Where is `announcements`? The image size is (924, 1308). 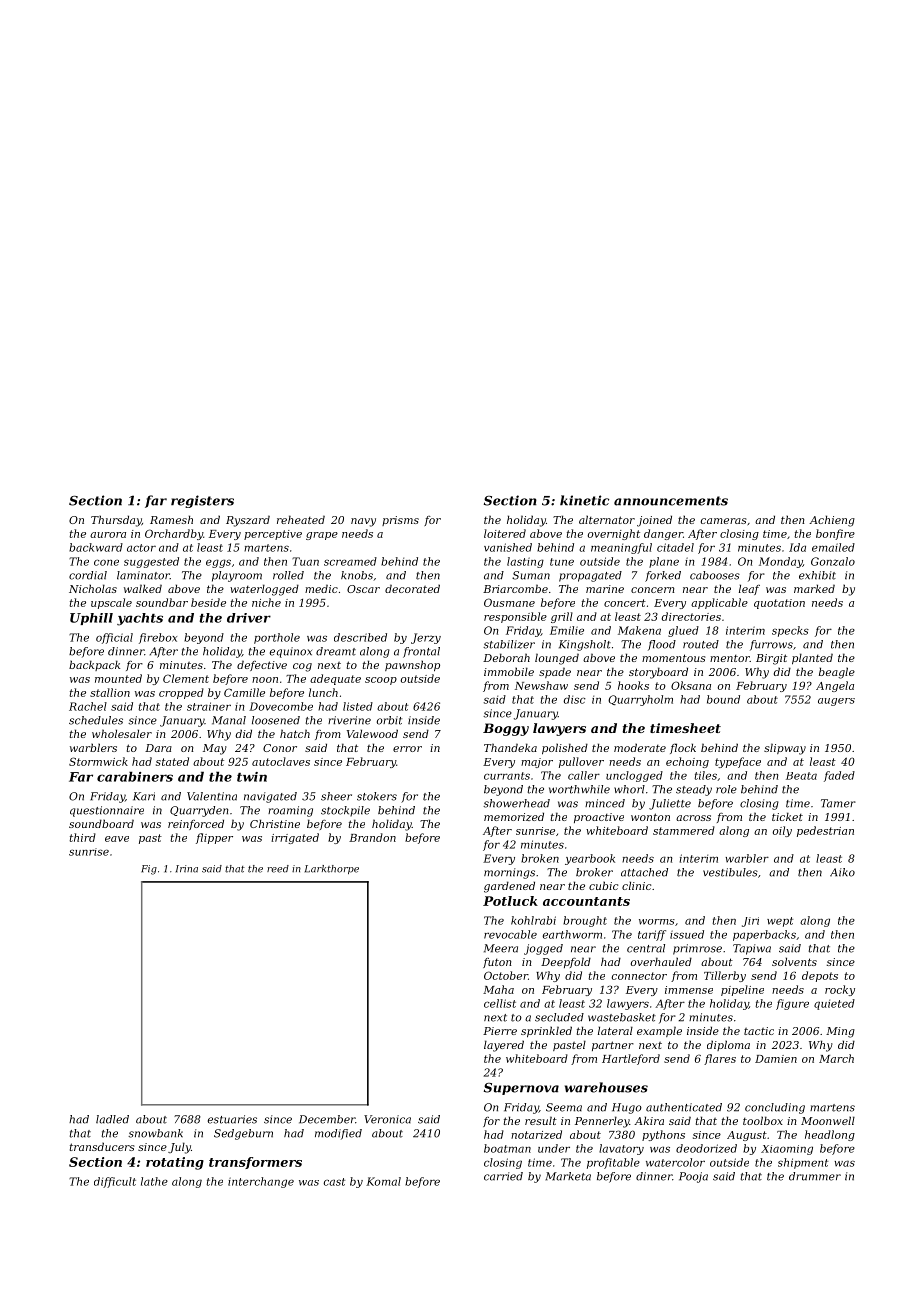 announcements is located at coordinates (671, 501).
